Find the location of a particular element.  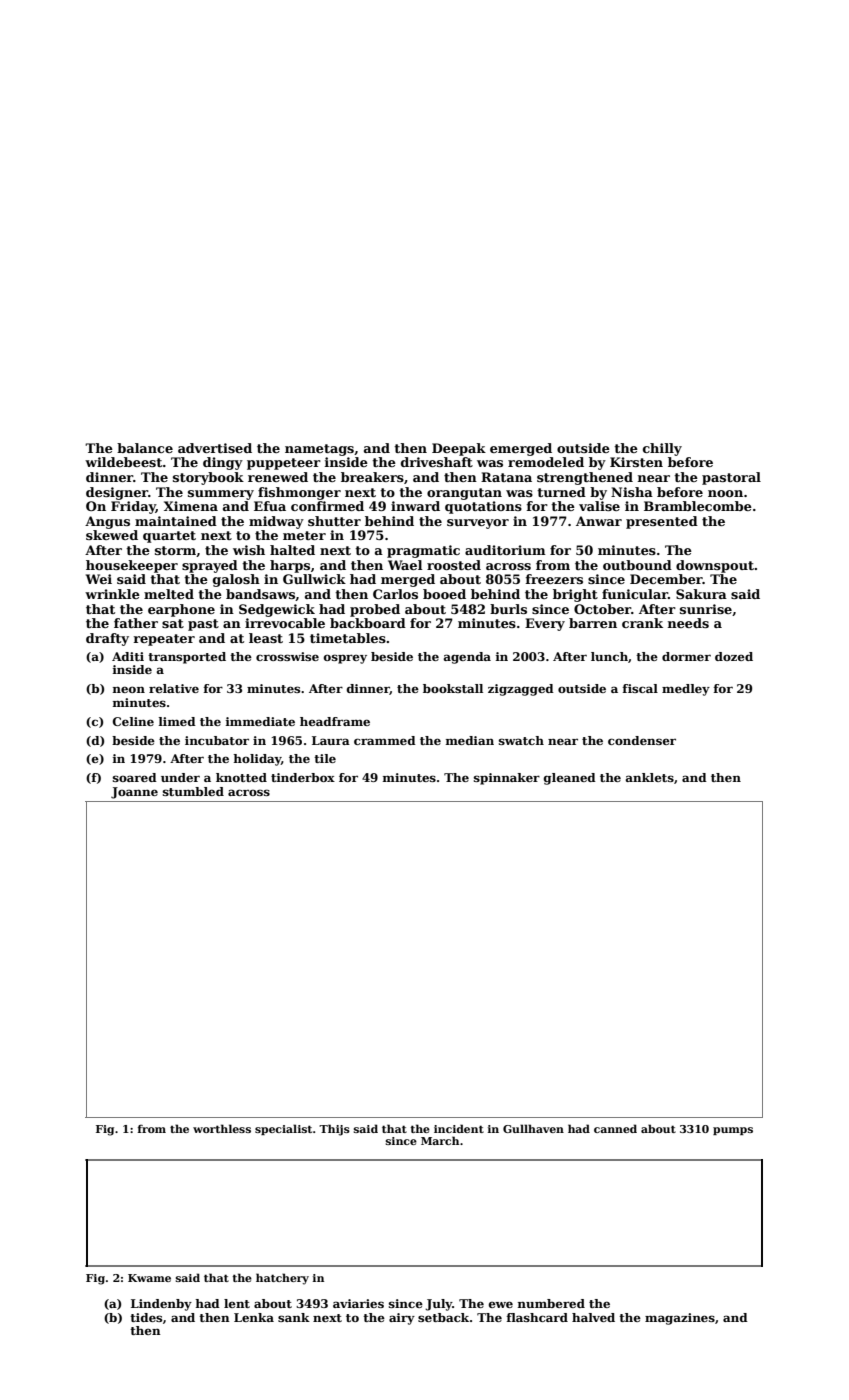

nametags is located at coordinates (319, 450).
